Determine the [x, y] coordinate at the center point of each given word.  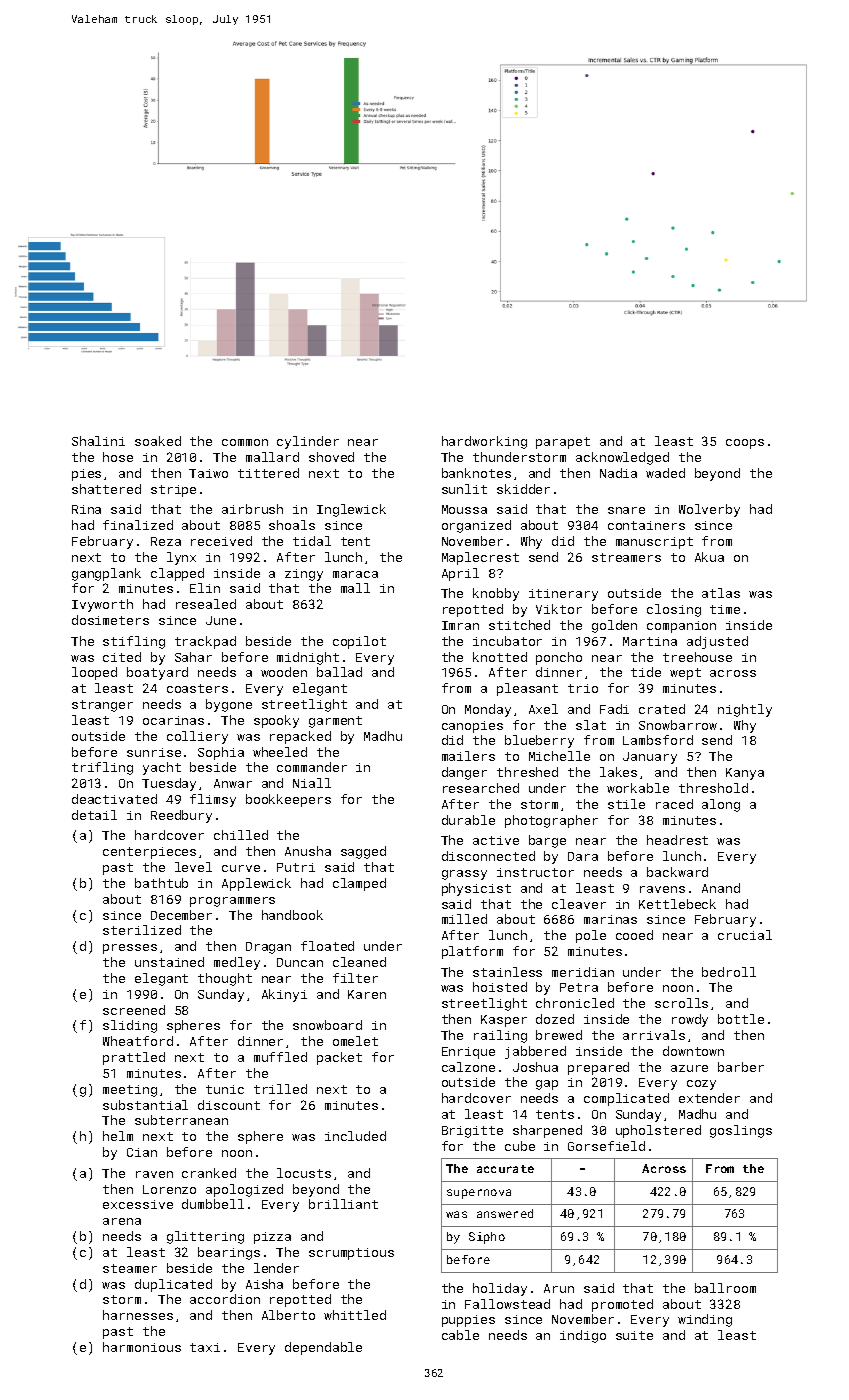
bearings [229, 1253]
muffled [280, 1057]
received [221, 541]
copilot [359, 642]
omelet [355, 1041]
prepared [598, 1068]
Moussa [464, 509]
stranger [102, 706]
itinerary [563, 595]
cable [460, 1335]
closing [674, 610]
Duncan [300, 962]
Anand [721, 888]
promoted [622, 1305]
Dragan [268, 948]
